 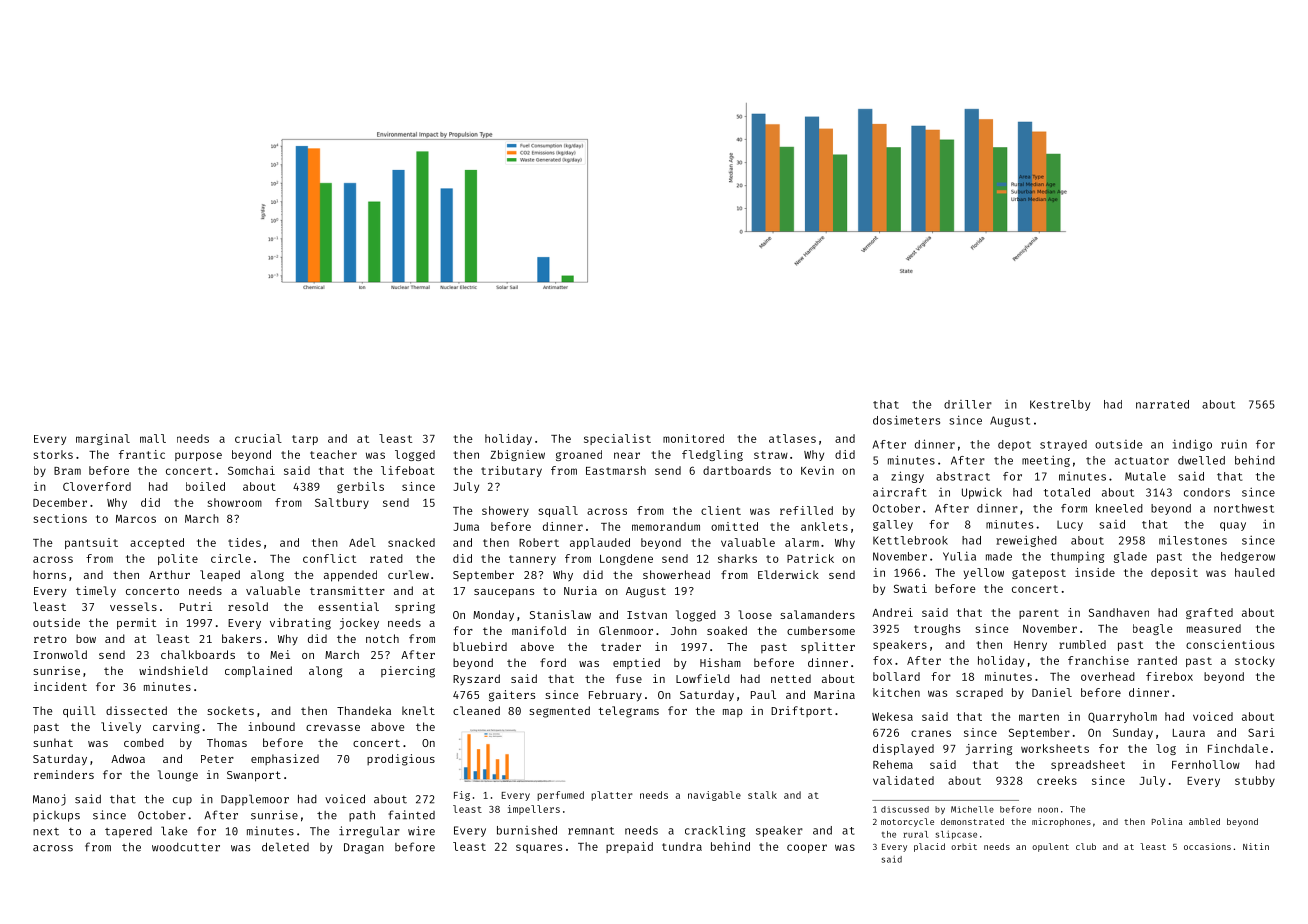 What do you see at coordinates (629, 678) in the screenshot?
I see `fuse` at bounding box center [629, 678].
